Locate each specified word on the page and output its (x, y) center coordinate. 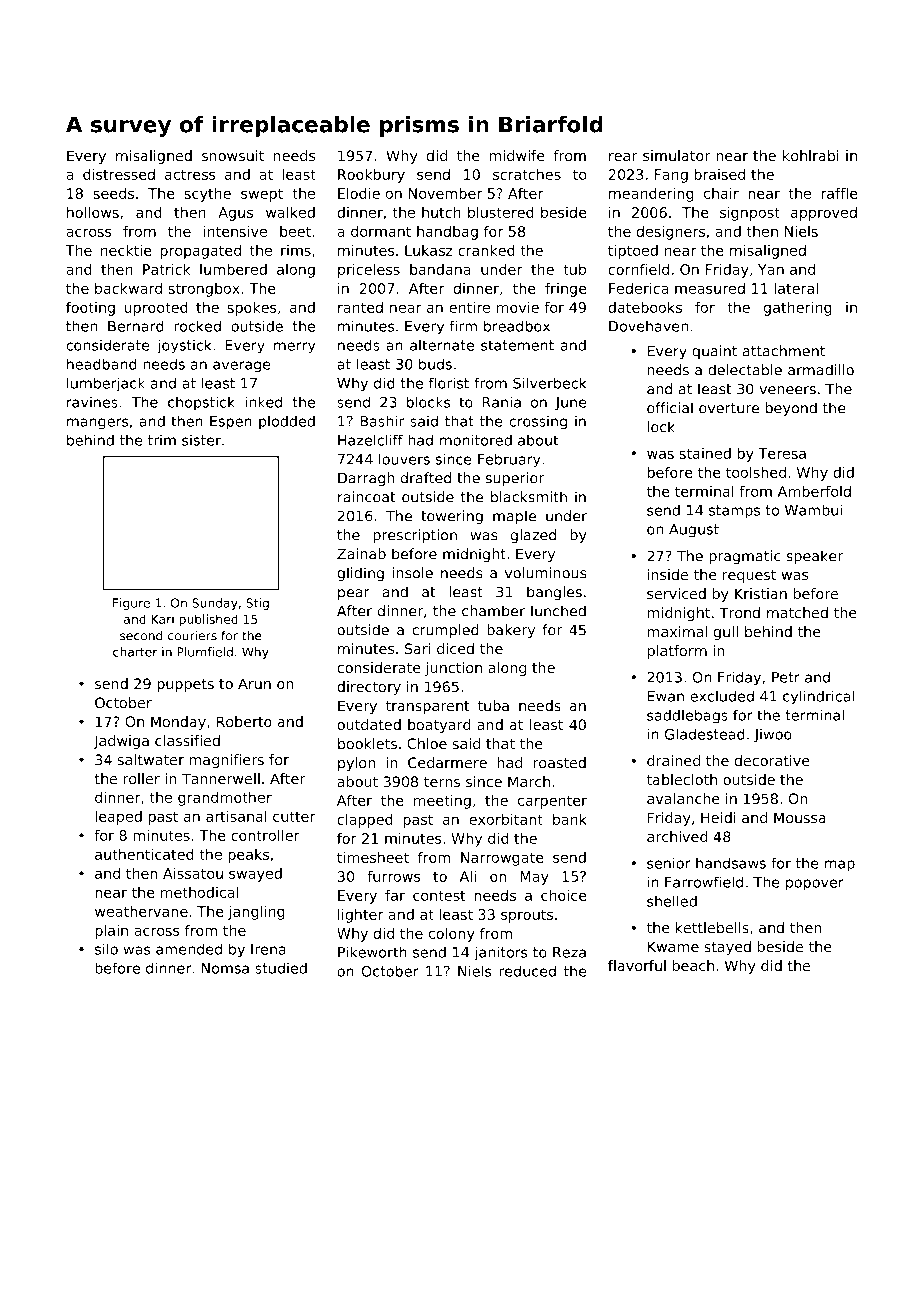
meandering (651, 195)
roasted (560, 762)
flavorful (637, 965)
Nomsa (225, 968)
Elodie (359, 193)
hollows (93, 212)
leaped (118, 818)
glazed (533, 536)
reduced (527, 971)
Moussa (800, 817)
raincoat (366, 497)
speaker (814, 557)
